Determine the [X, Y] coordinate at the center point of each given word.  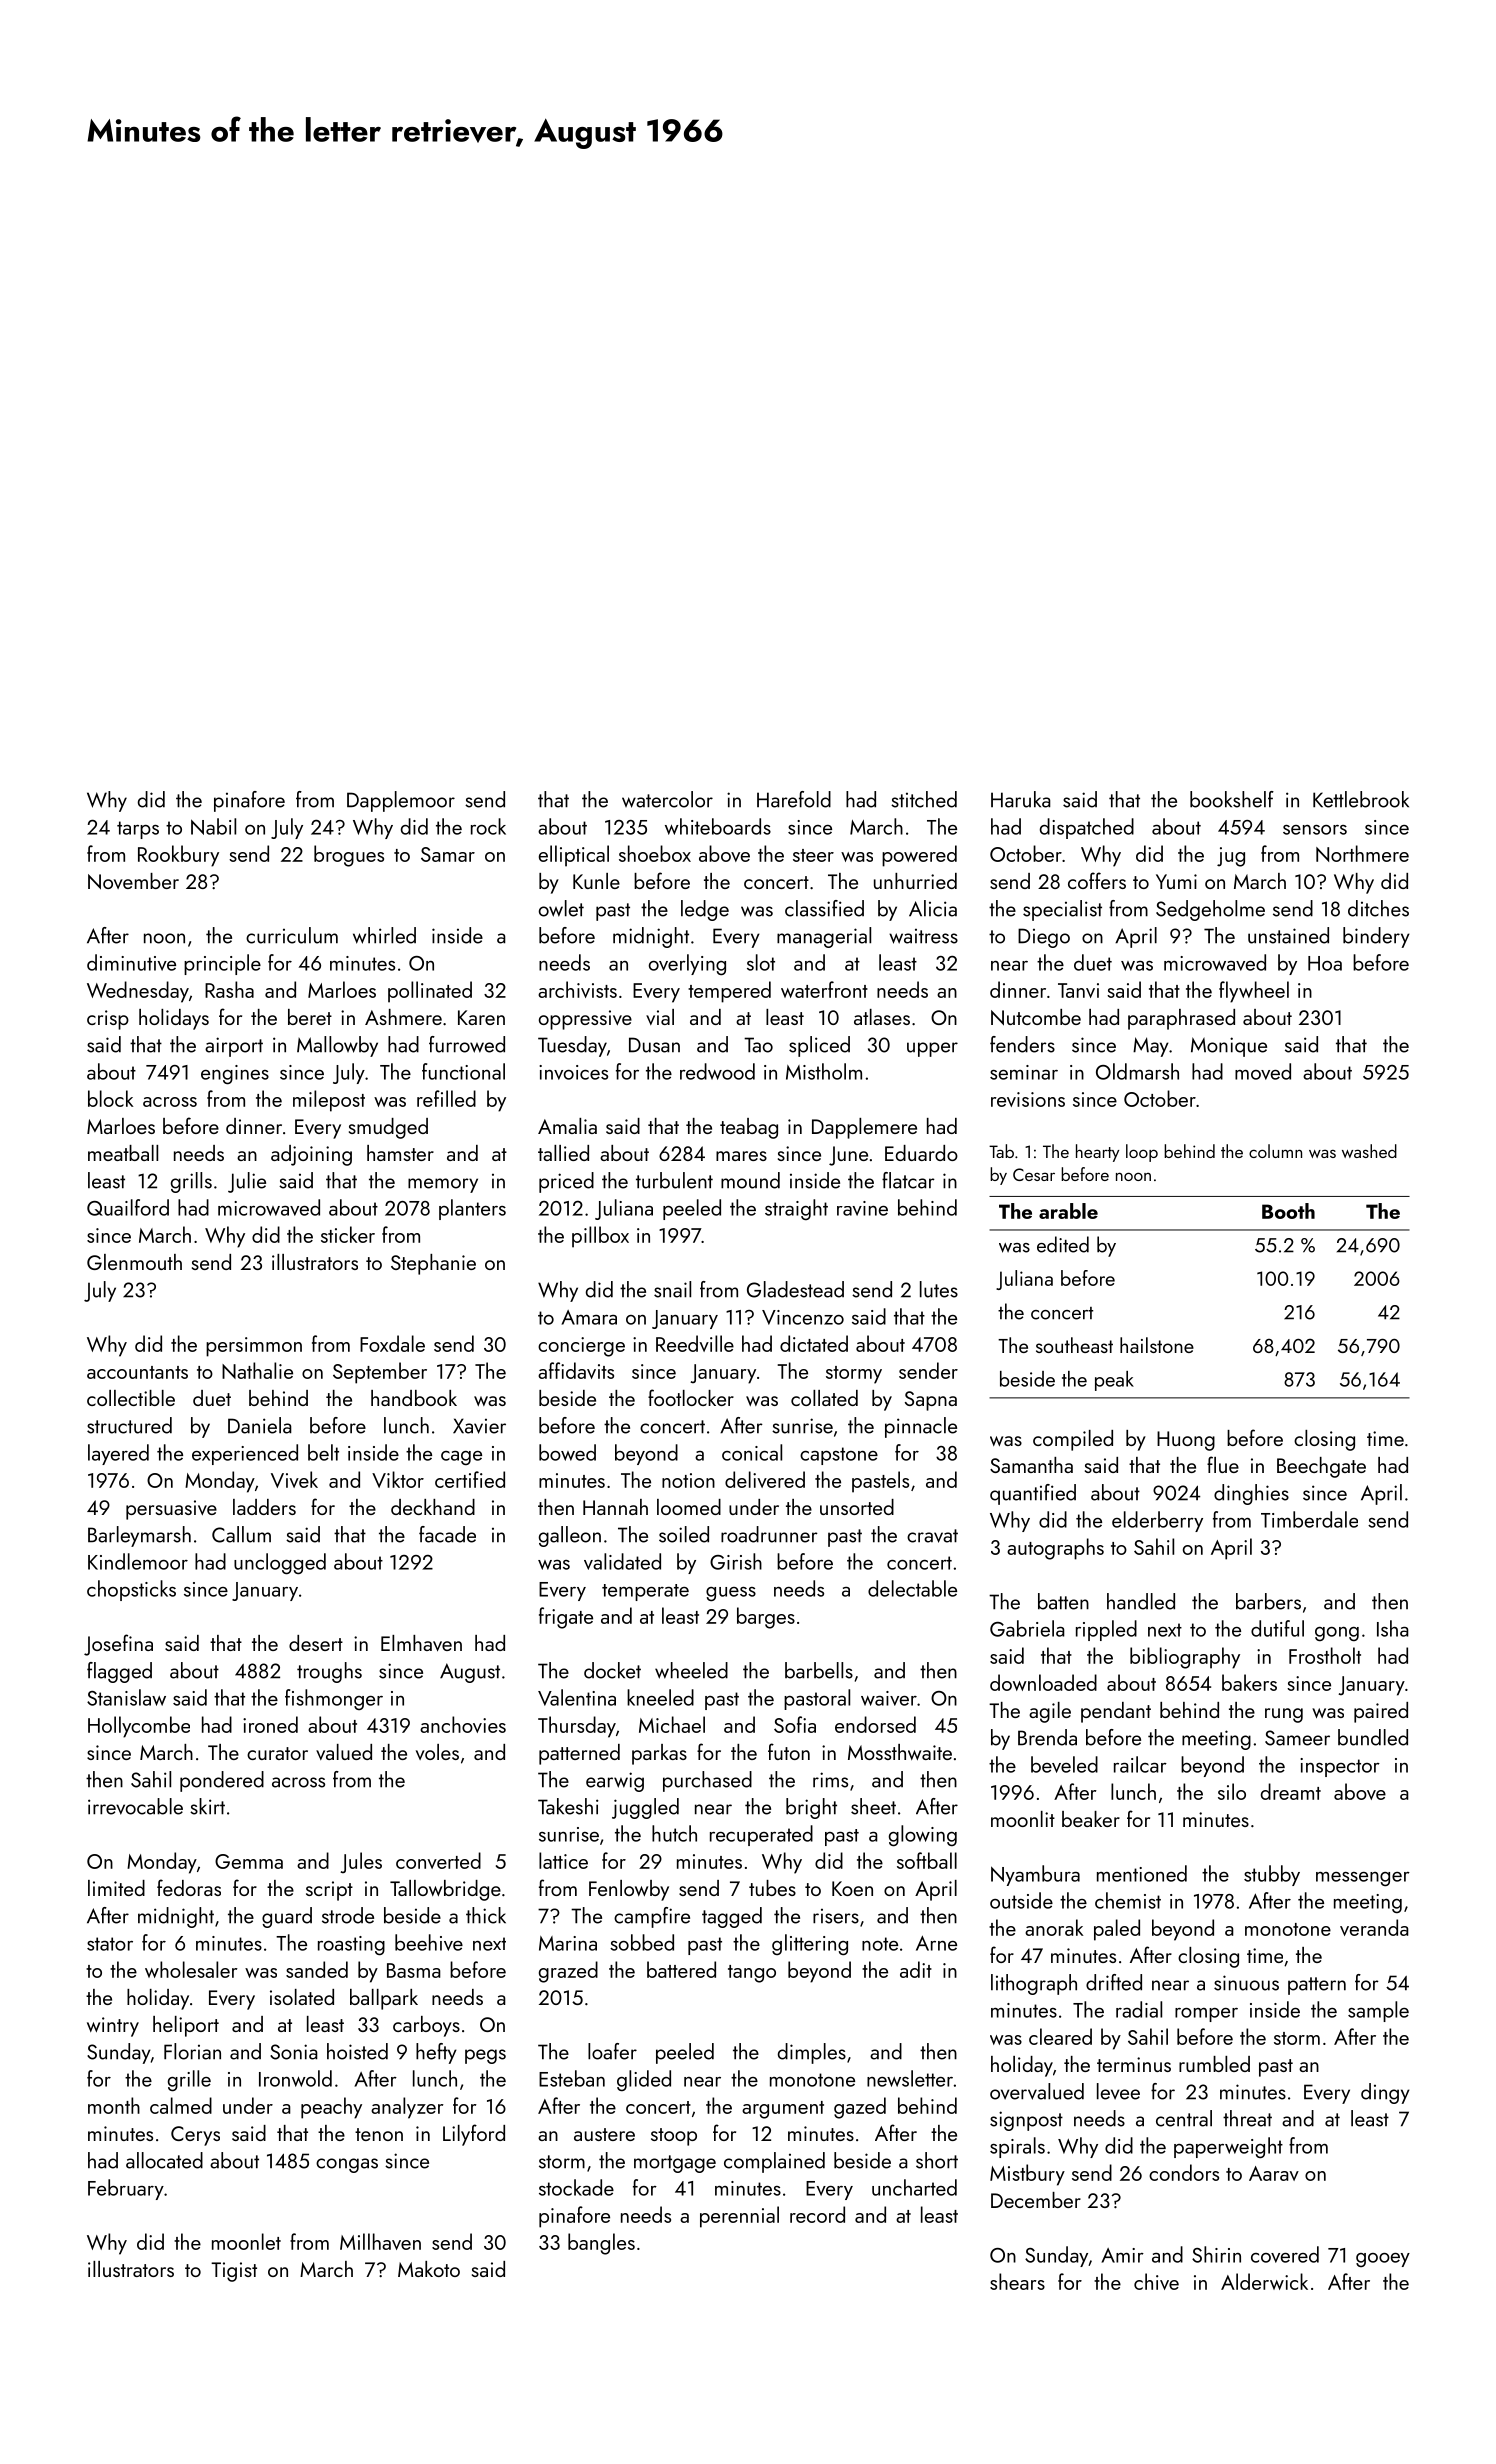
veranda [1374, 1927]
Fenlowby [629, 1890]
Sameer [1297, 1738]
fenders [1022, 1044]
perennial [739, 2217]
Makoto [429, 2269]
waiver [889, 1698]
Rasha [229, 989]
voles [437, 1752]
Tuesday [572, 1046]
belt [323, 1452]
